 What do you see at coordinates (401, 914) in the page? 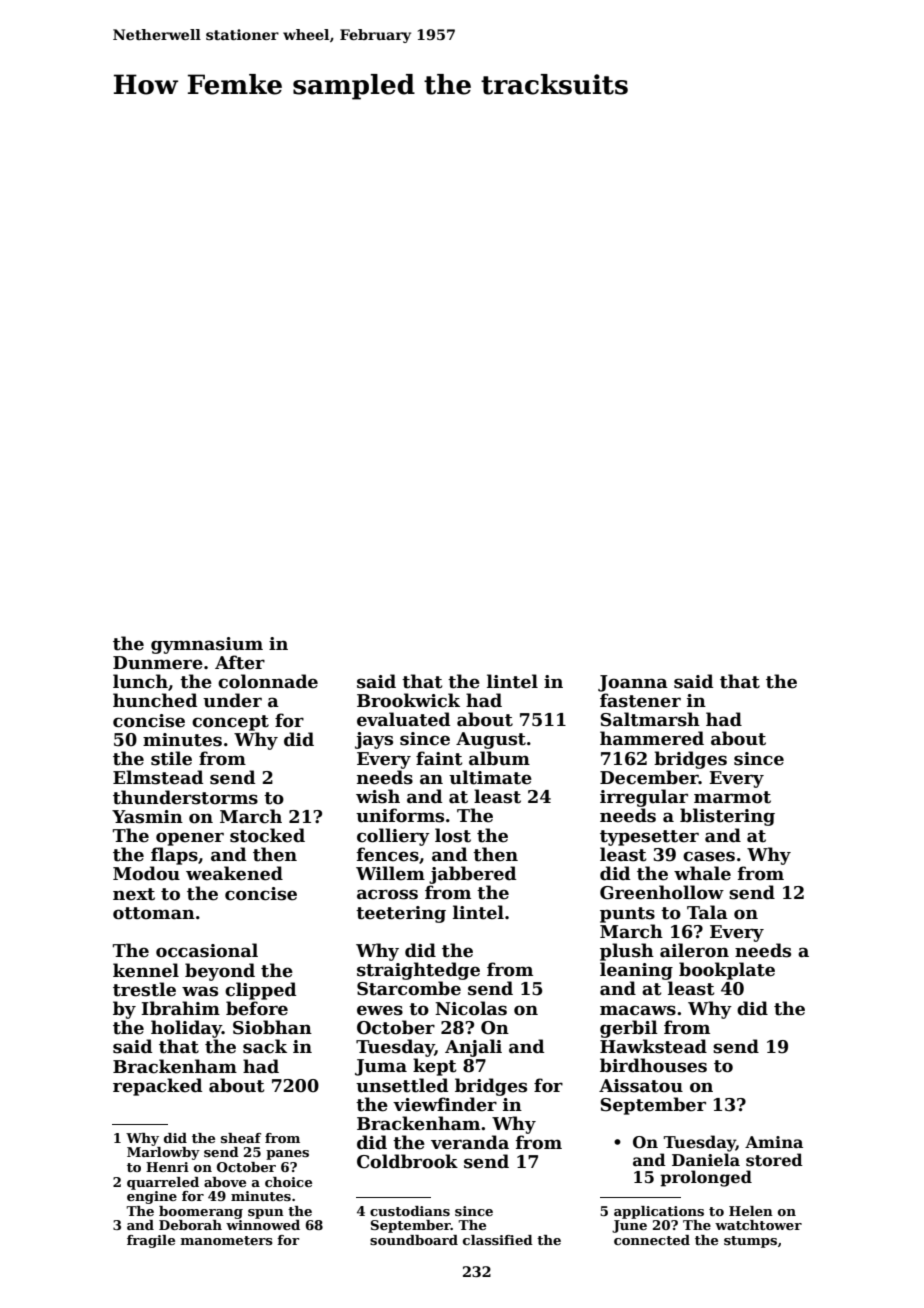
I see `teetering` at bounding box center [401, 914].
